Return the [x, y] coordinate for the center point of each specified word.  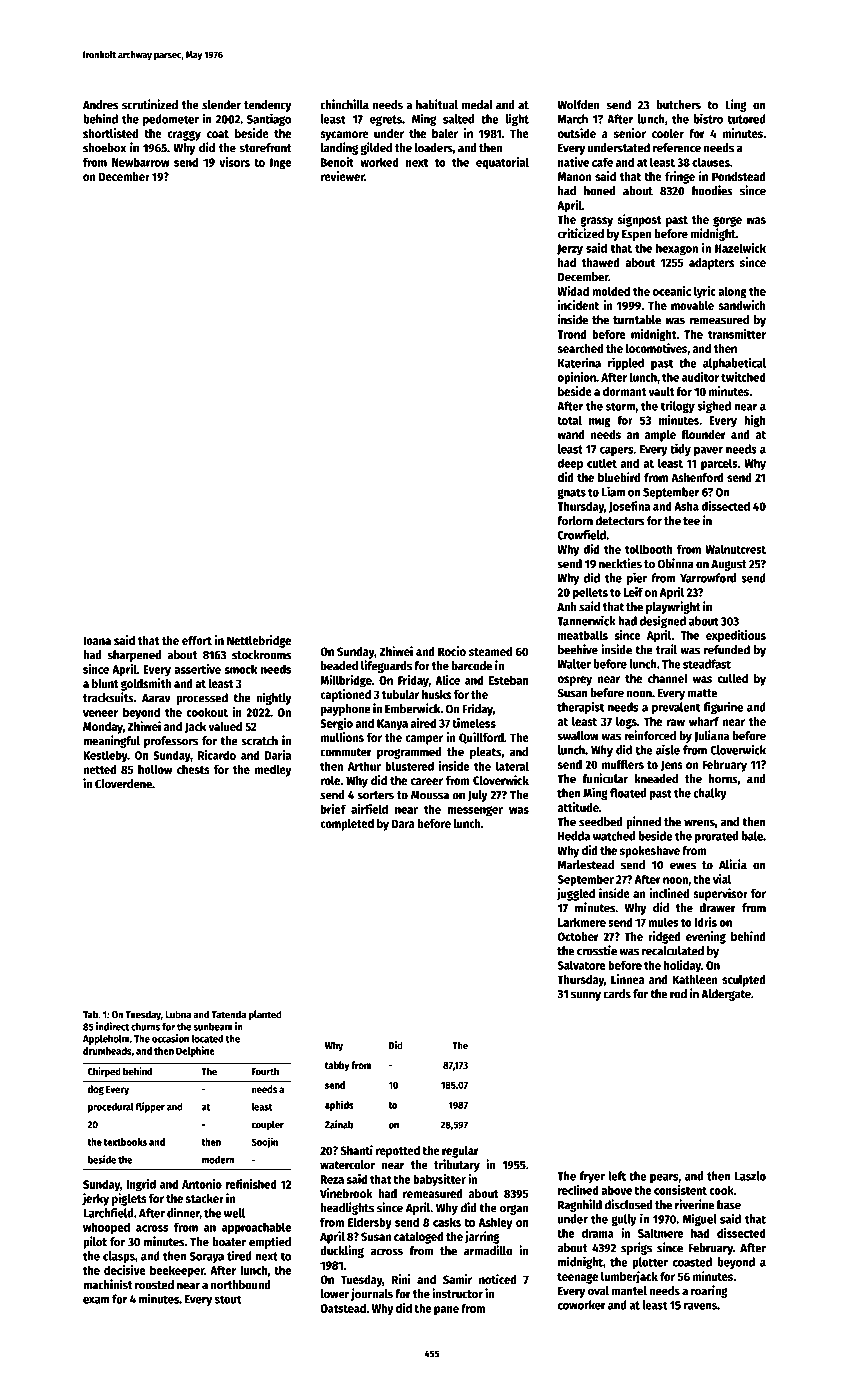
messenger [475, 811]
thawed [601, 262]
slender [221, 105]
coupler [267, 1125]
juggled [576, 894]
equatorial [502, 163]
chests [193, 769]
